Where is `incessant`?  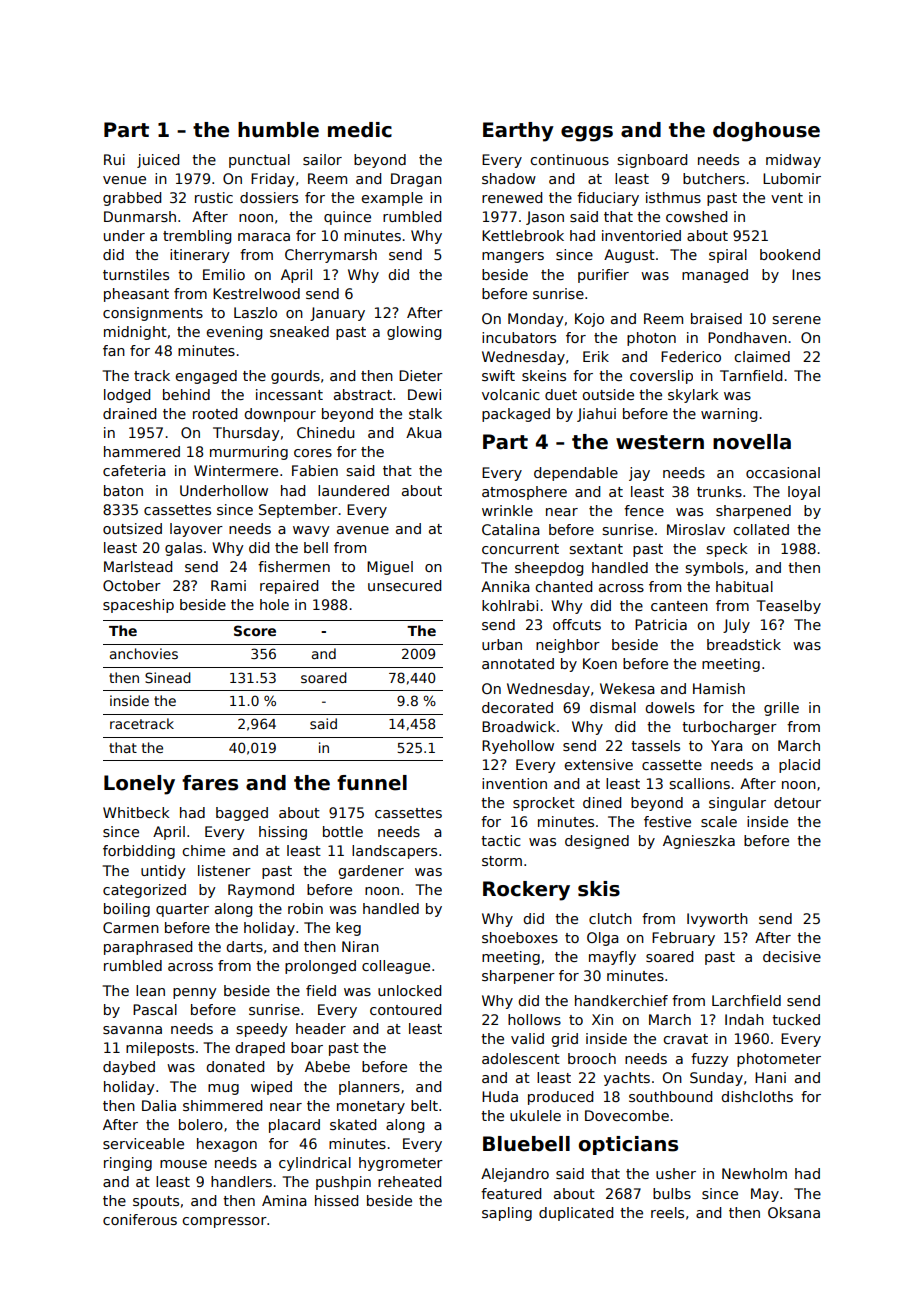
incessant is located at coordinates (289, 394).
